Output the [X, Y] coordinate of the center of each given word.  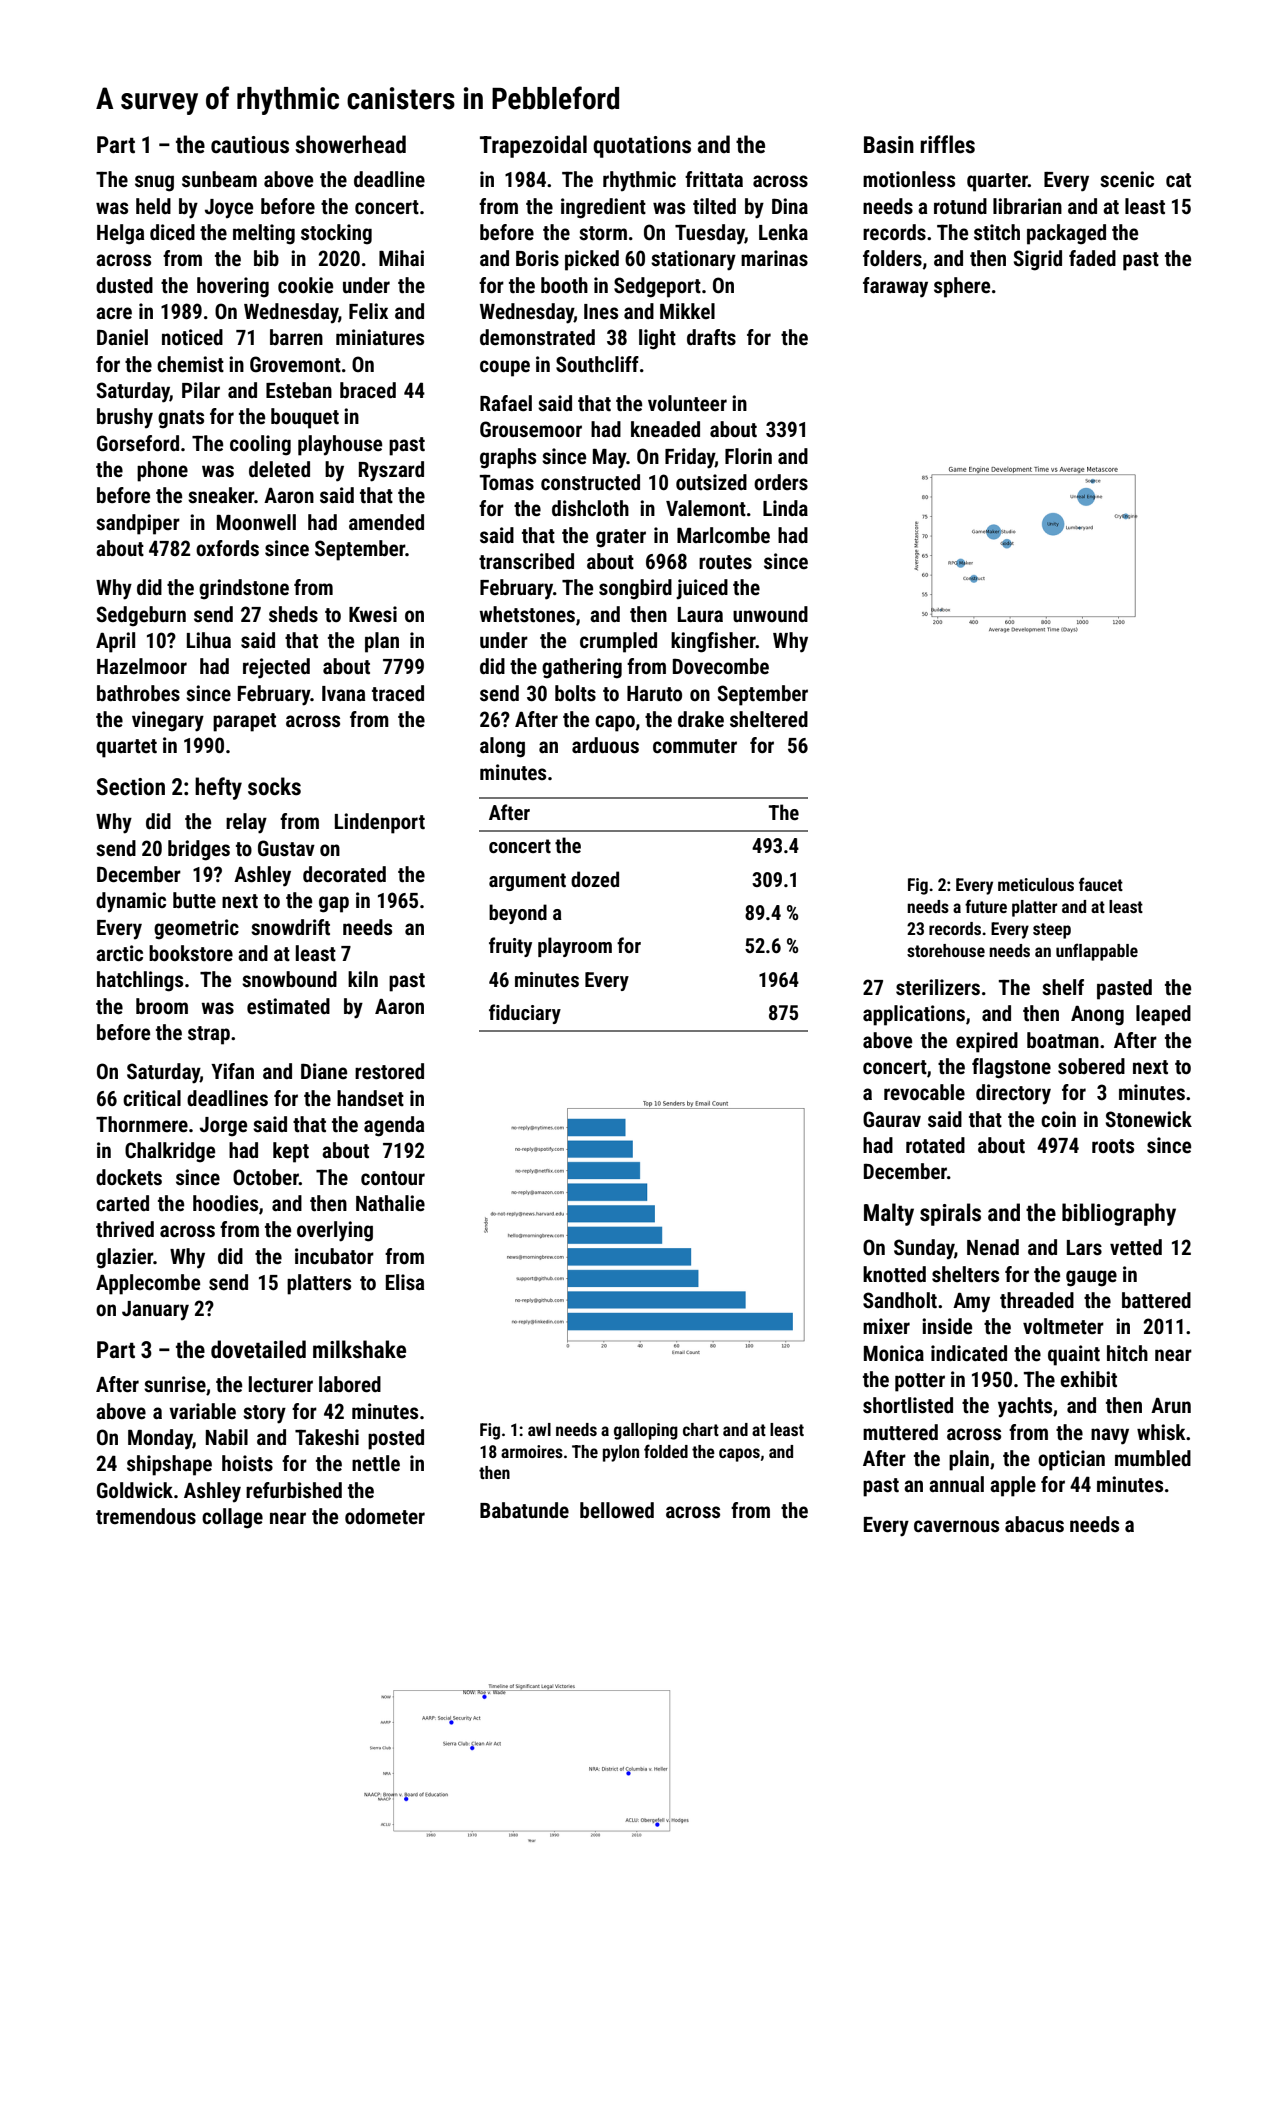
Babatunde [524, 1510]
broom [162, 1006]
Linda [785, 508]
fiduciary [525, 1014]
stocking [336, 234]
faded [1092, 258]
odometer [385, 1516]
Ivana [343, 693]
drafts [711, 337]
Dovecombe [721, 666]
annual [956, 1484]
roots [1113, 1146]
